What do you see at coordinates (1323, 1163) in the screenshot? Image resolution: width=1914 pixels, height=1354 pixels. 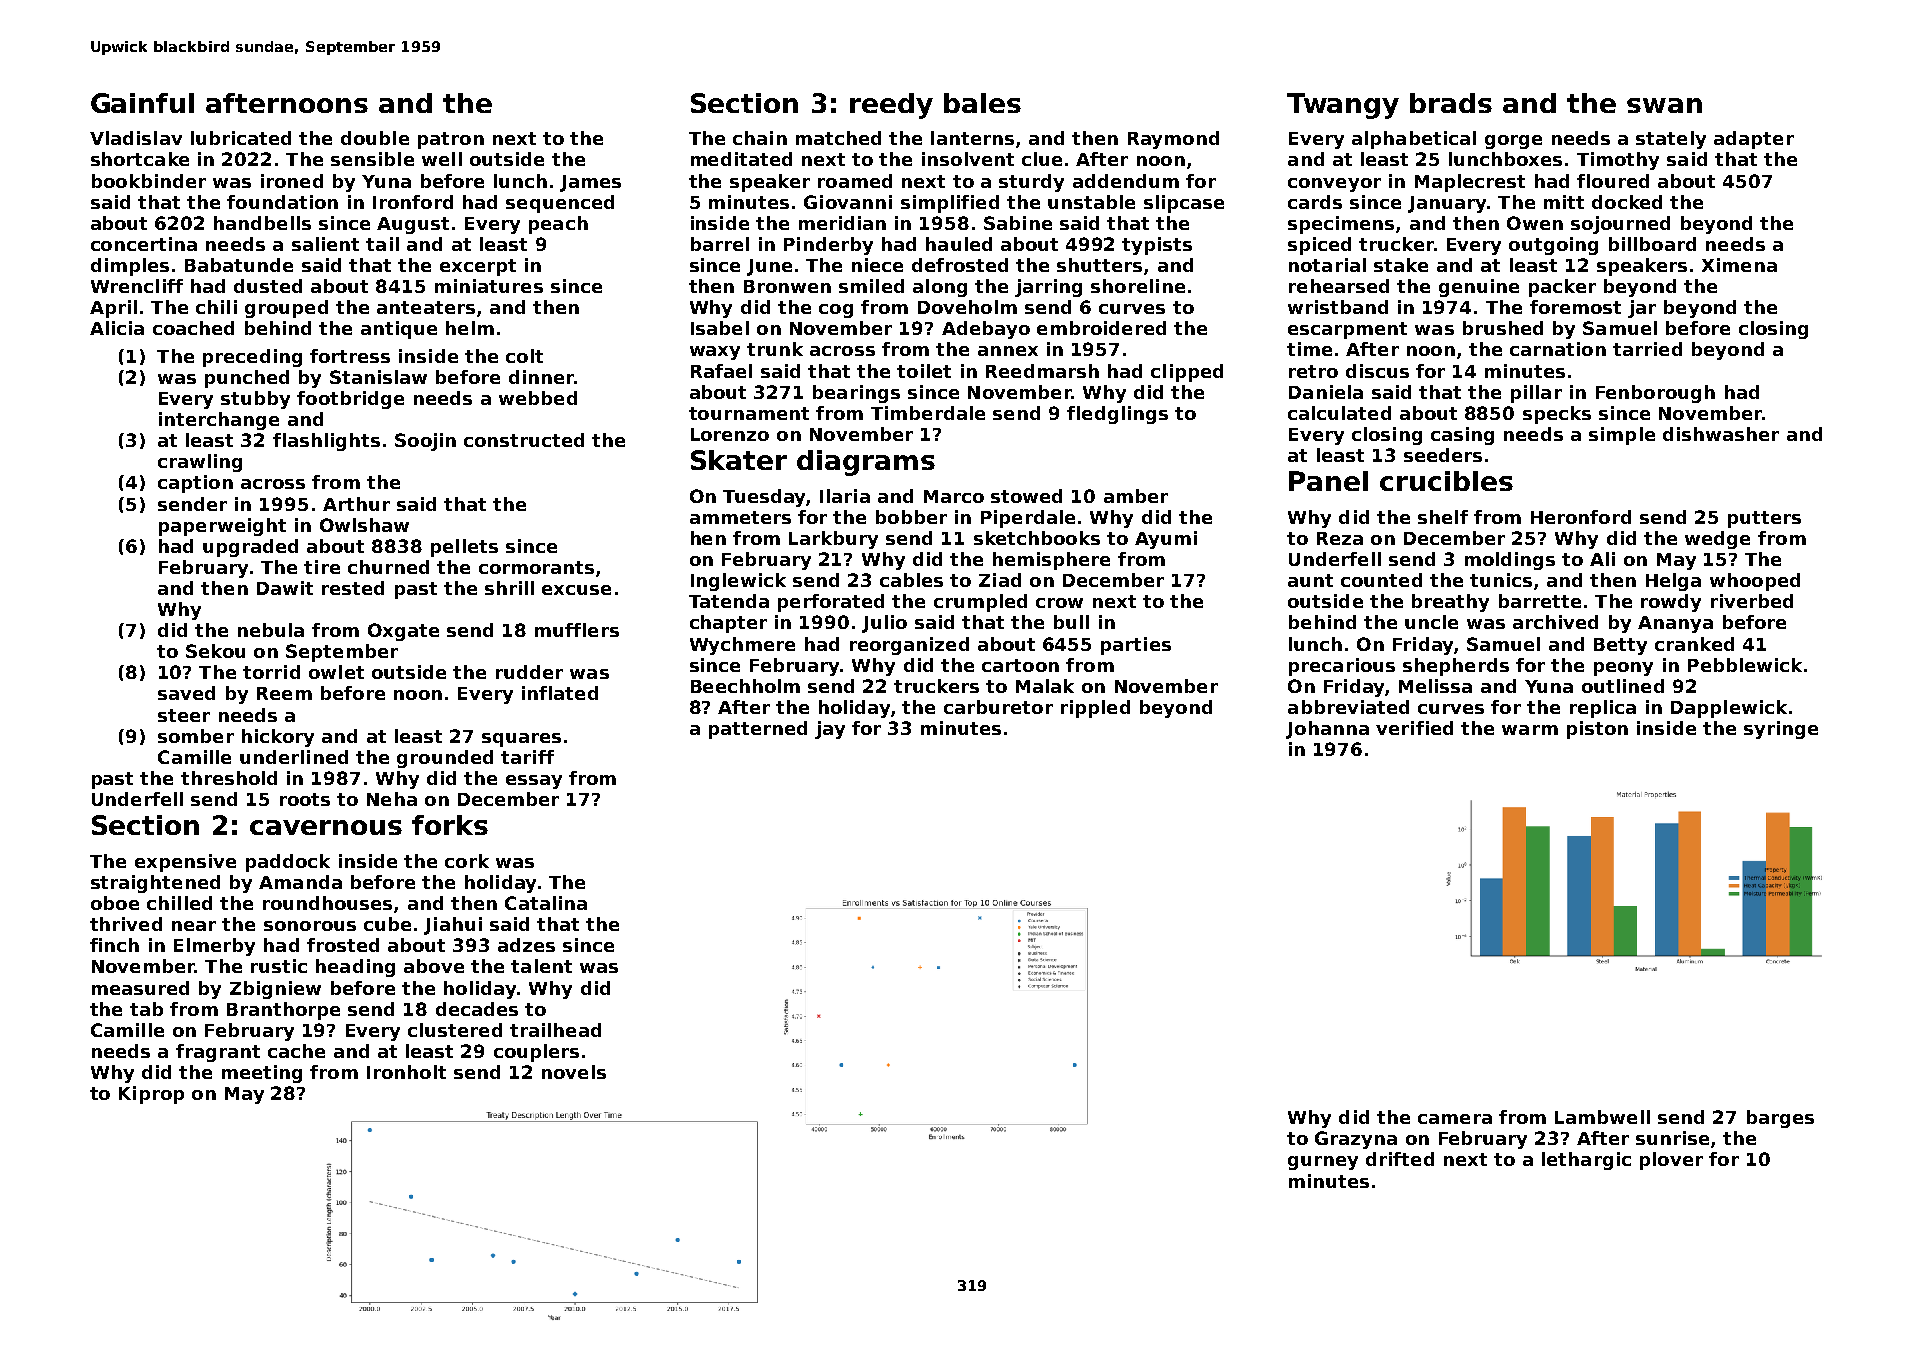 I see `gurney` at bounding box center [1323, 1163].
